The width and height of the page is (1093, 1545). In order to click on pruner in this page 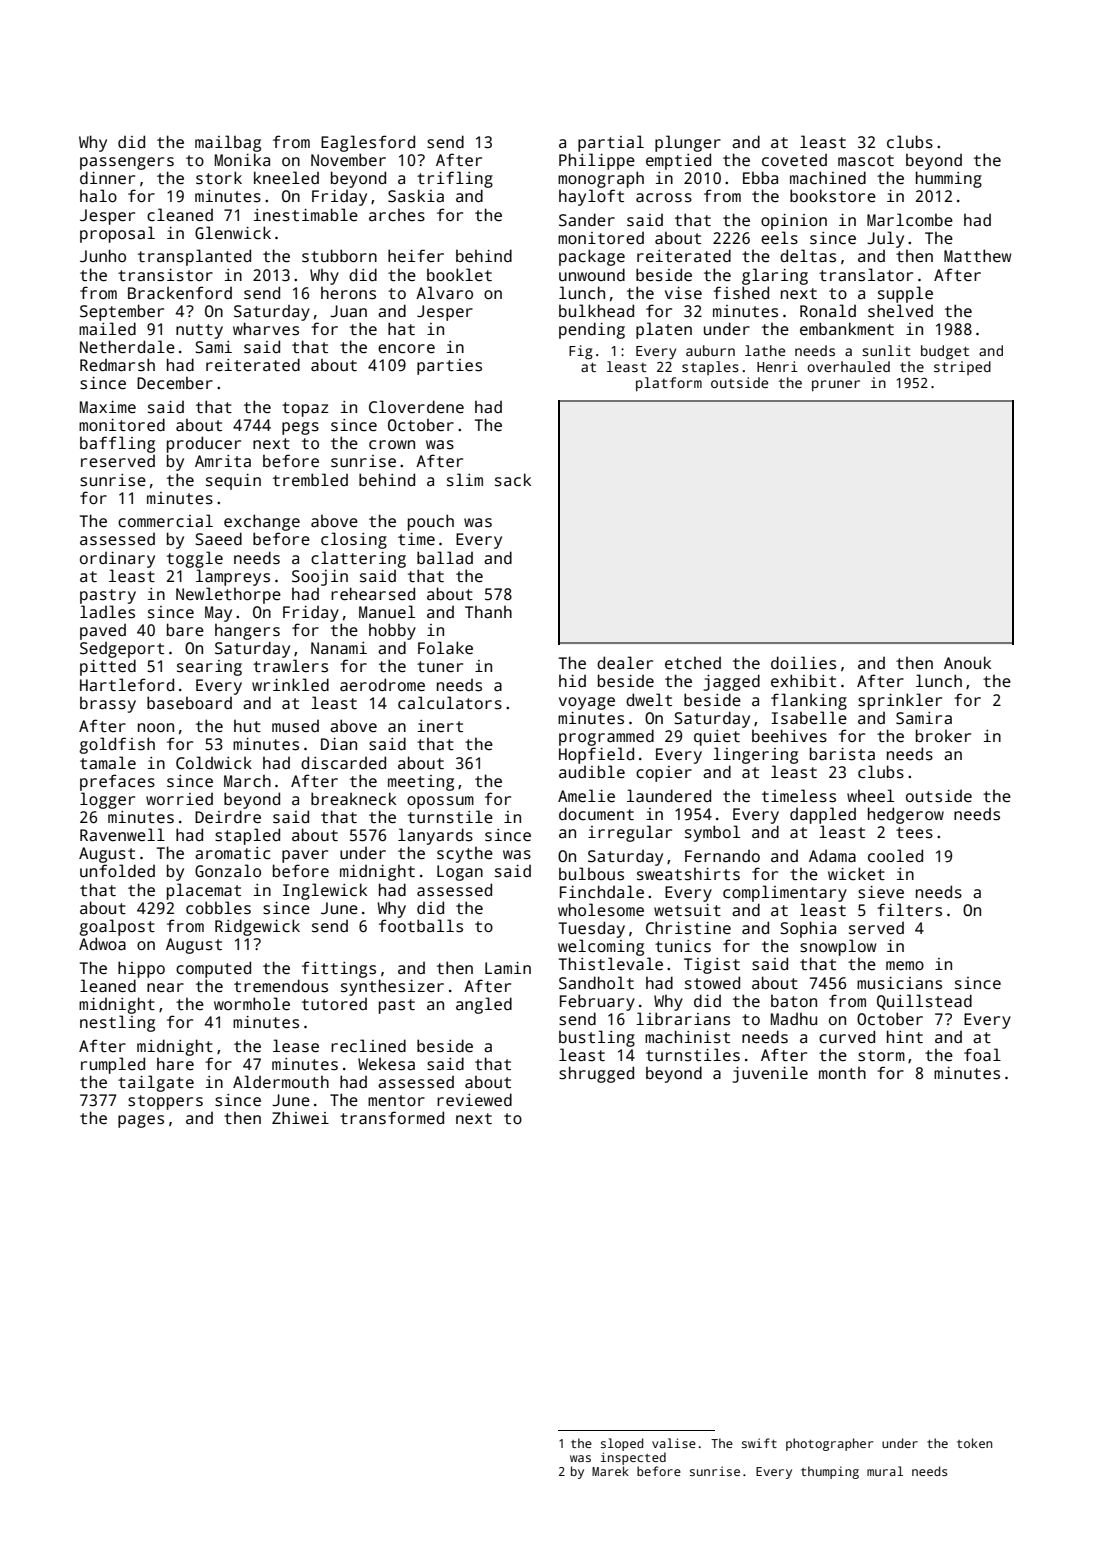, I will do `click(836, 385)`.
